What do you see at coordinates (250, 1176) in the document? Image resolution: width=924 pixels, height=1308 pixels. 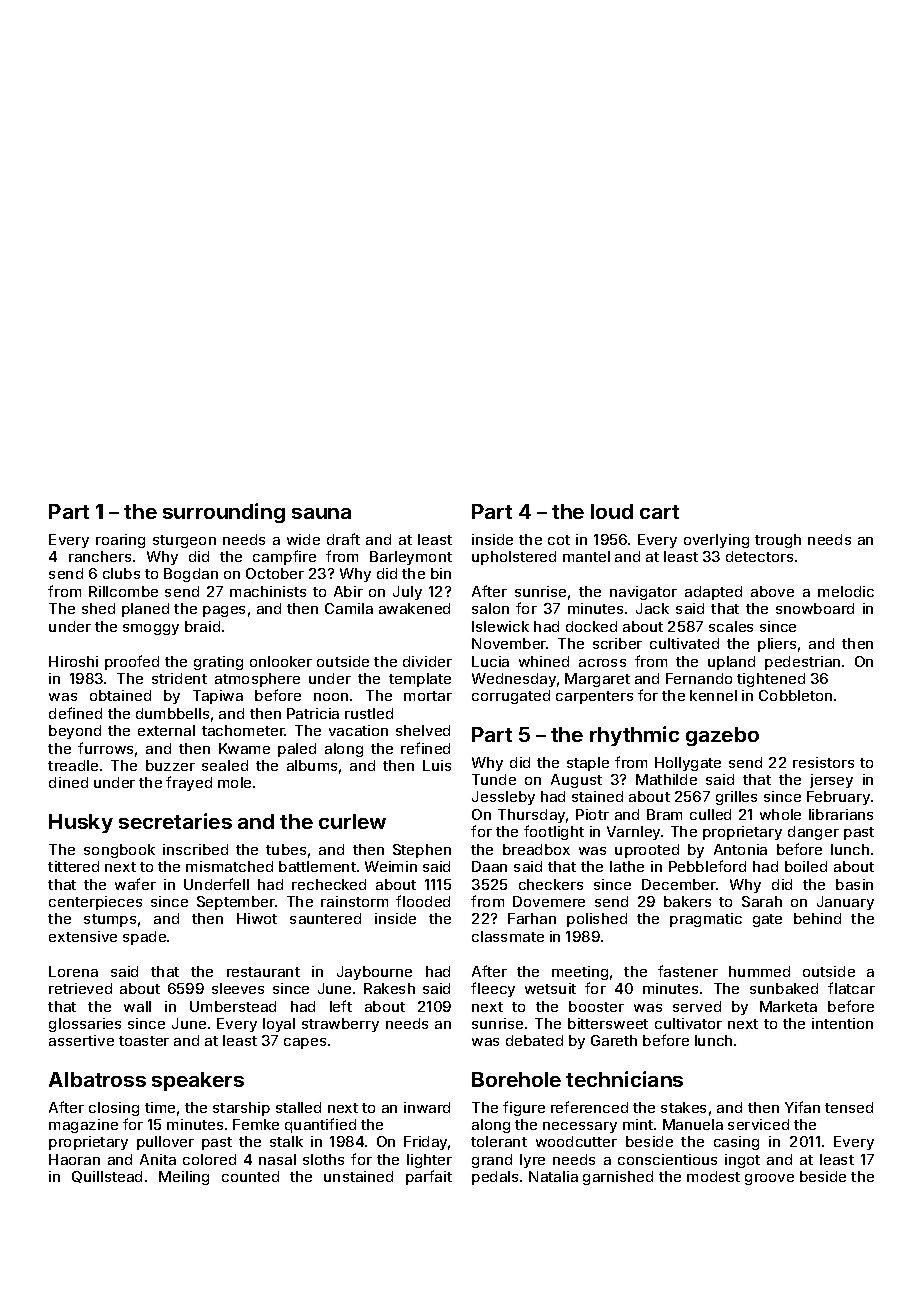 I see `counted` at bounding box center [250, 1176].
